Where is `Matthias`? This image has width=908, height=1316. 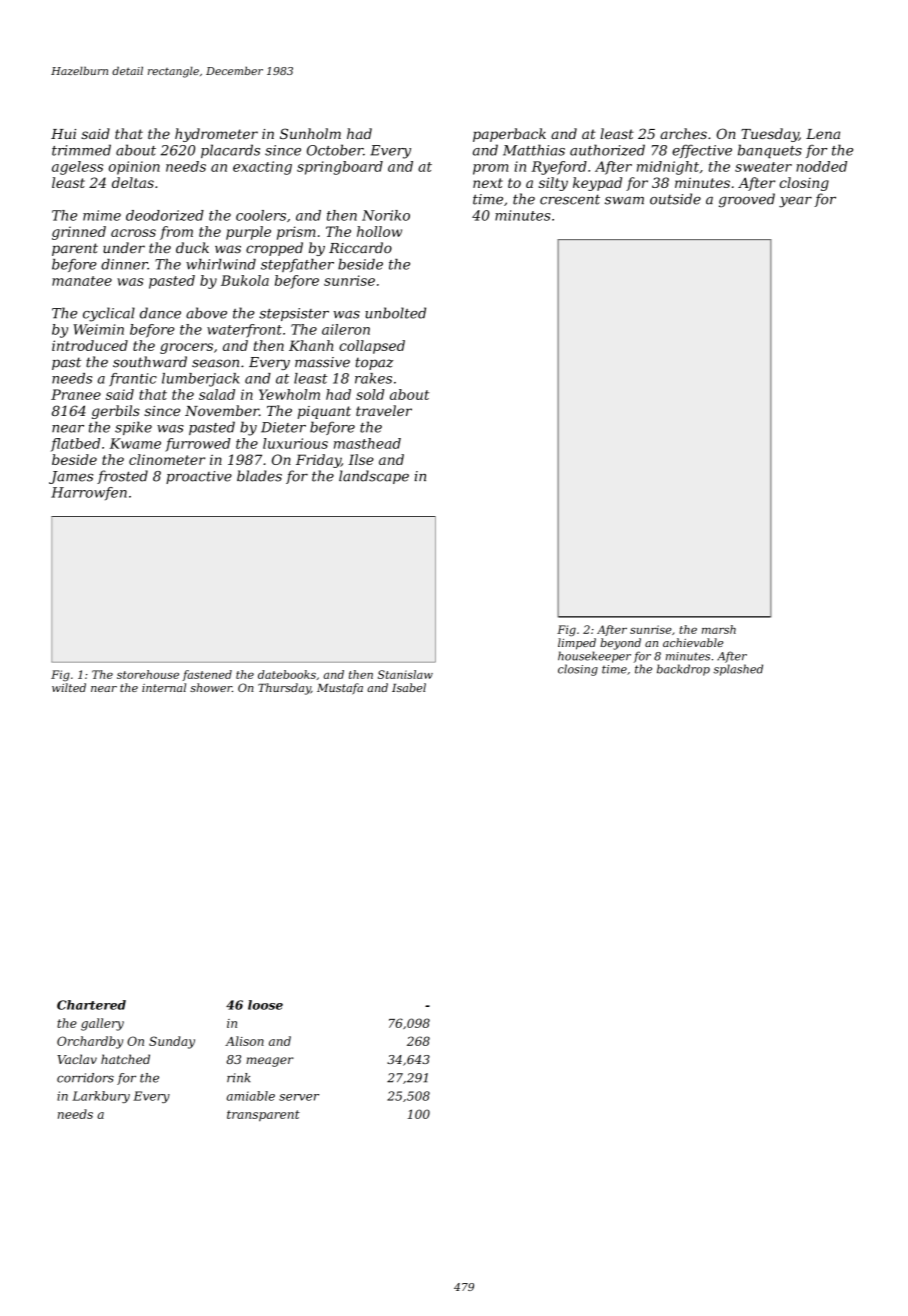 Matthias is located at coordinates (534, 150).
